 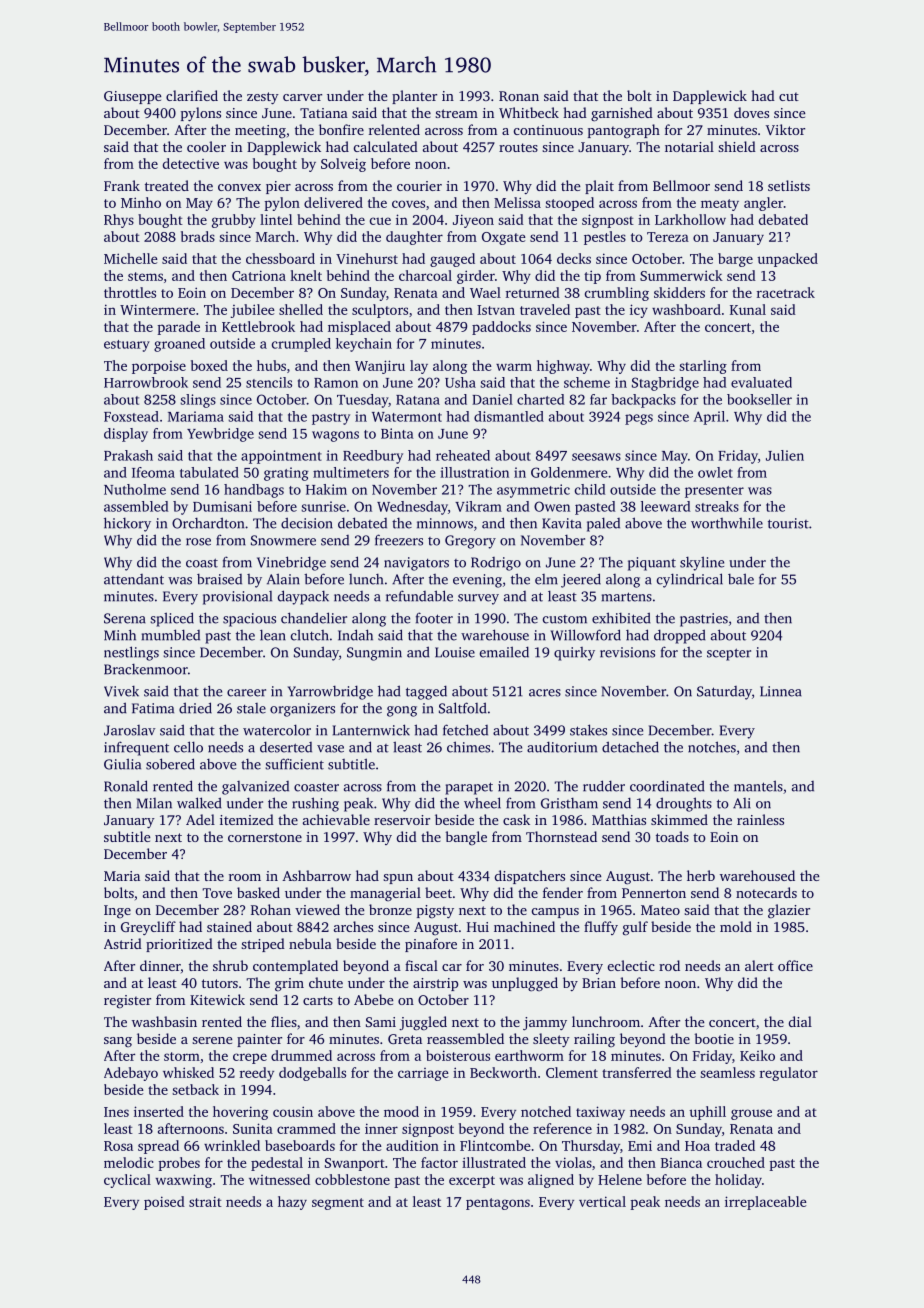 I want to click on crouched, so click(x=736, y=1162).
